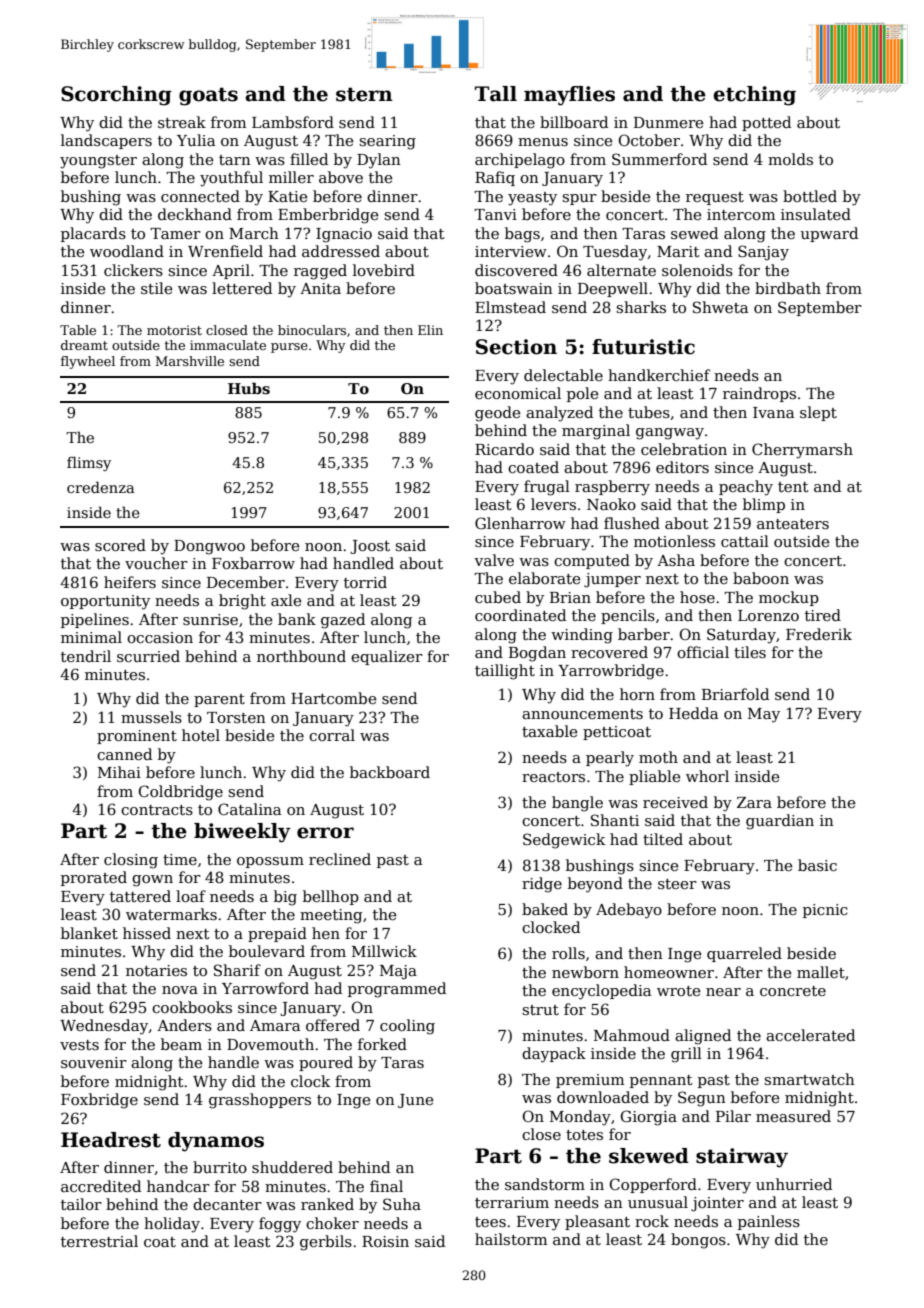 The image size is (924, 1308). I want to click on hotel, so click(201, 735).
